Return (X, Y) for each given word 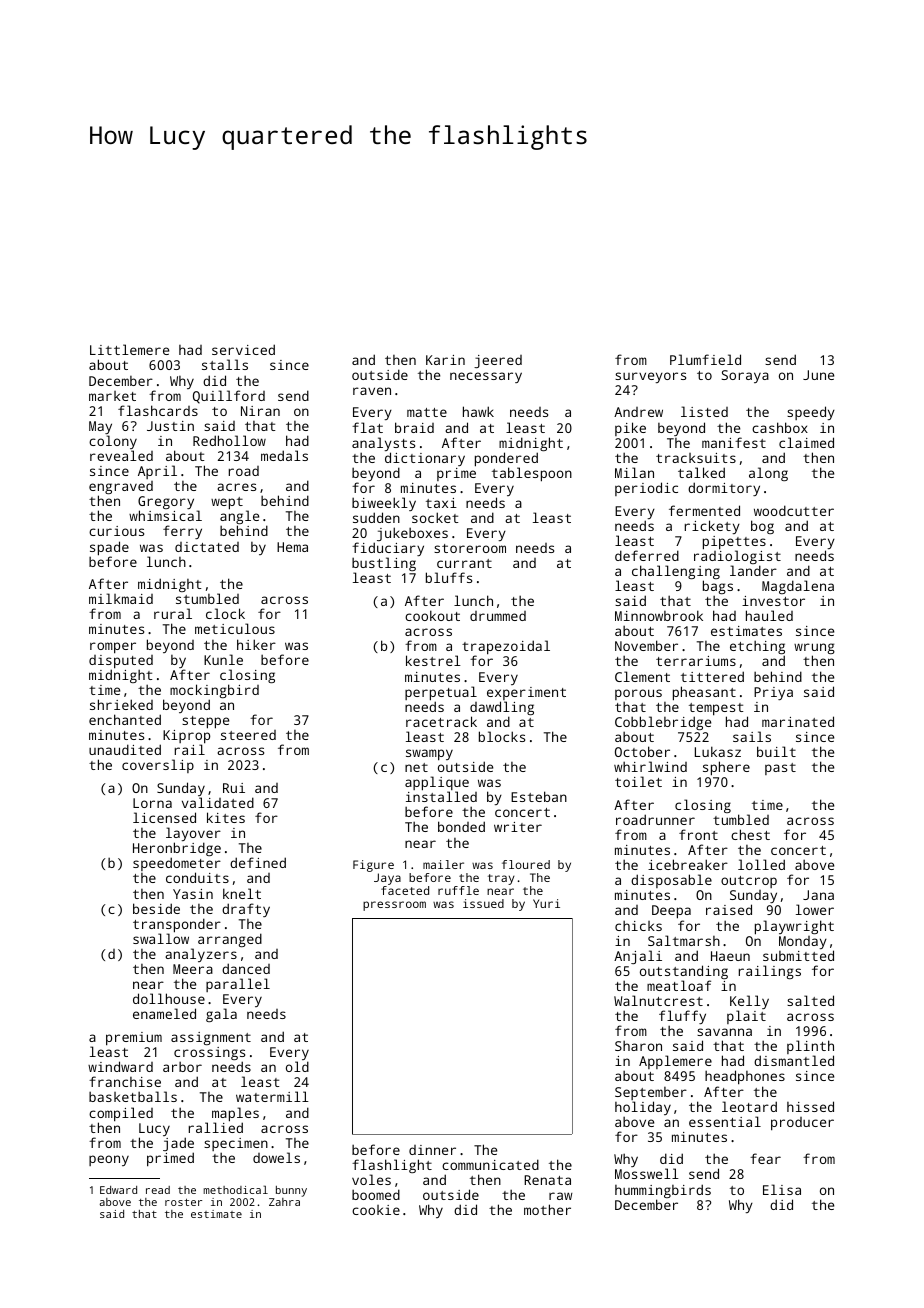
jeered (498, 361)
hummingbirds (663, 1191)
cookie (376, 1210)
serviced (243, 349)
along (768, 474)
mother (547, 1209)
